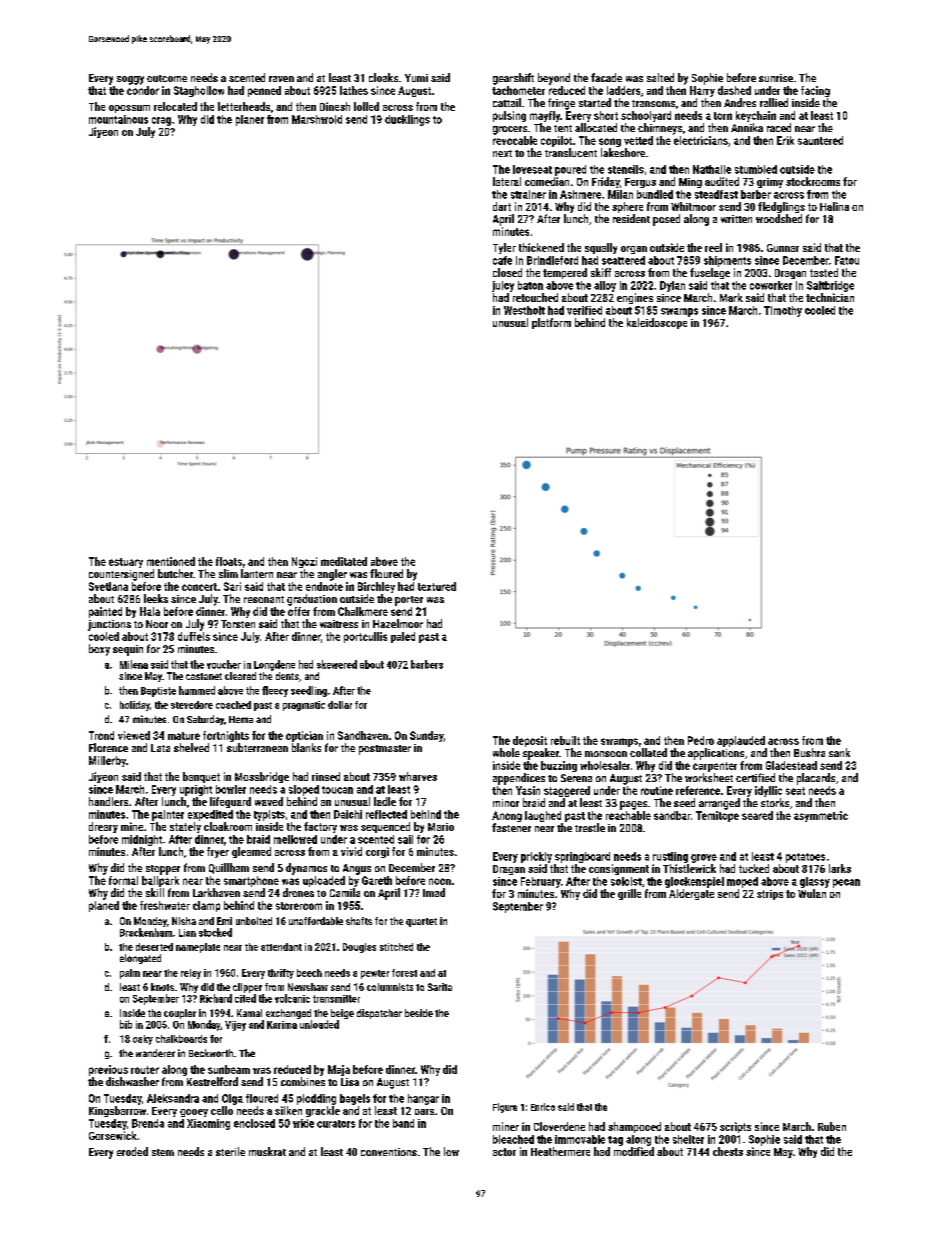  Describe the element at coordinates (168, 815) in the screenshot. I see `painter` at that location.
